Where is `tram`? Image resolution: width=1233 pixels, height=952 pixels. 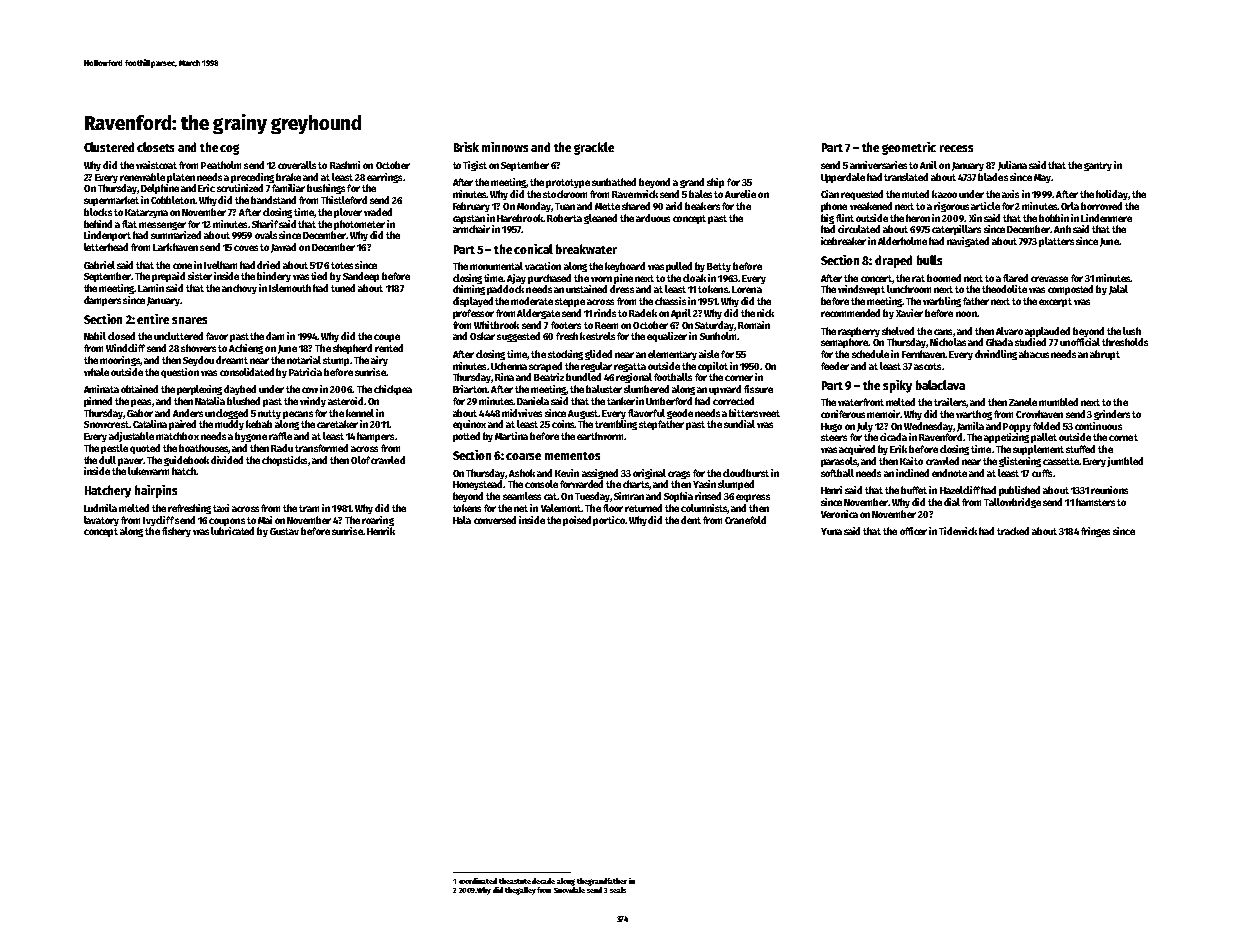
tram is located at coordinates (309, 508).
